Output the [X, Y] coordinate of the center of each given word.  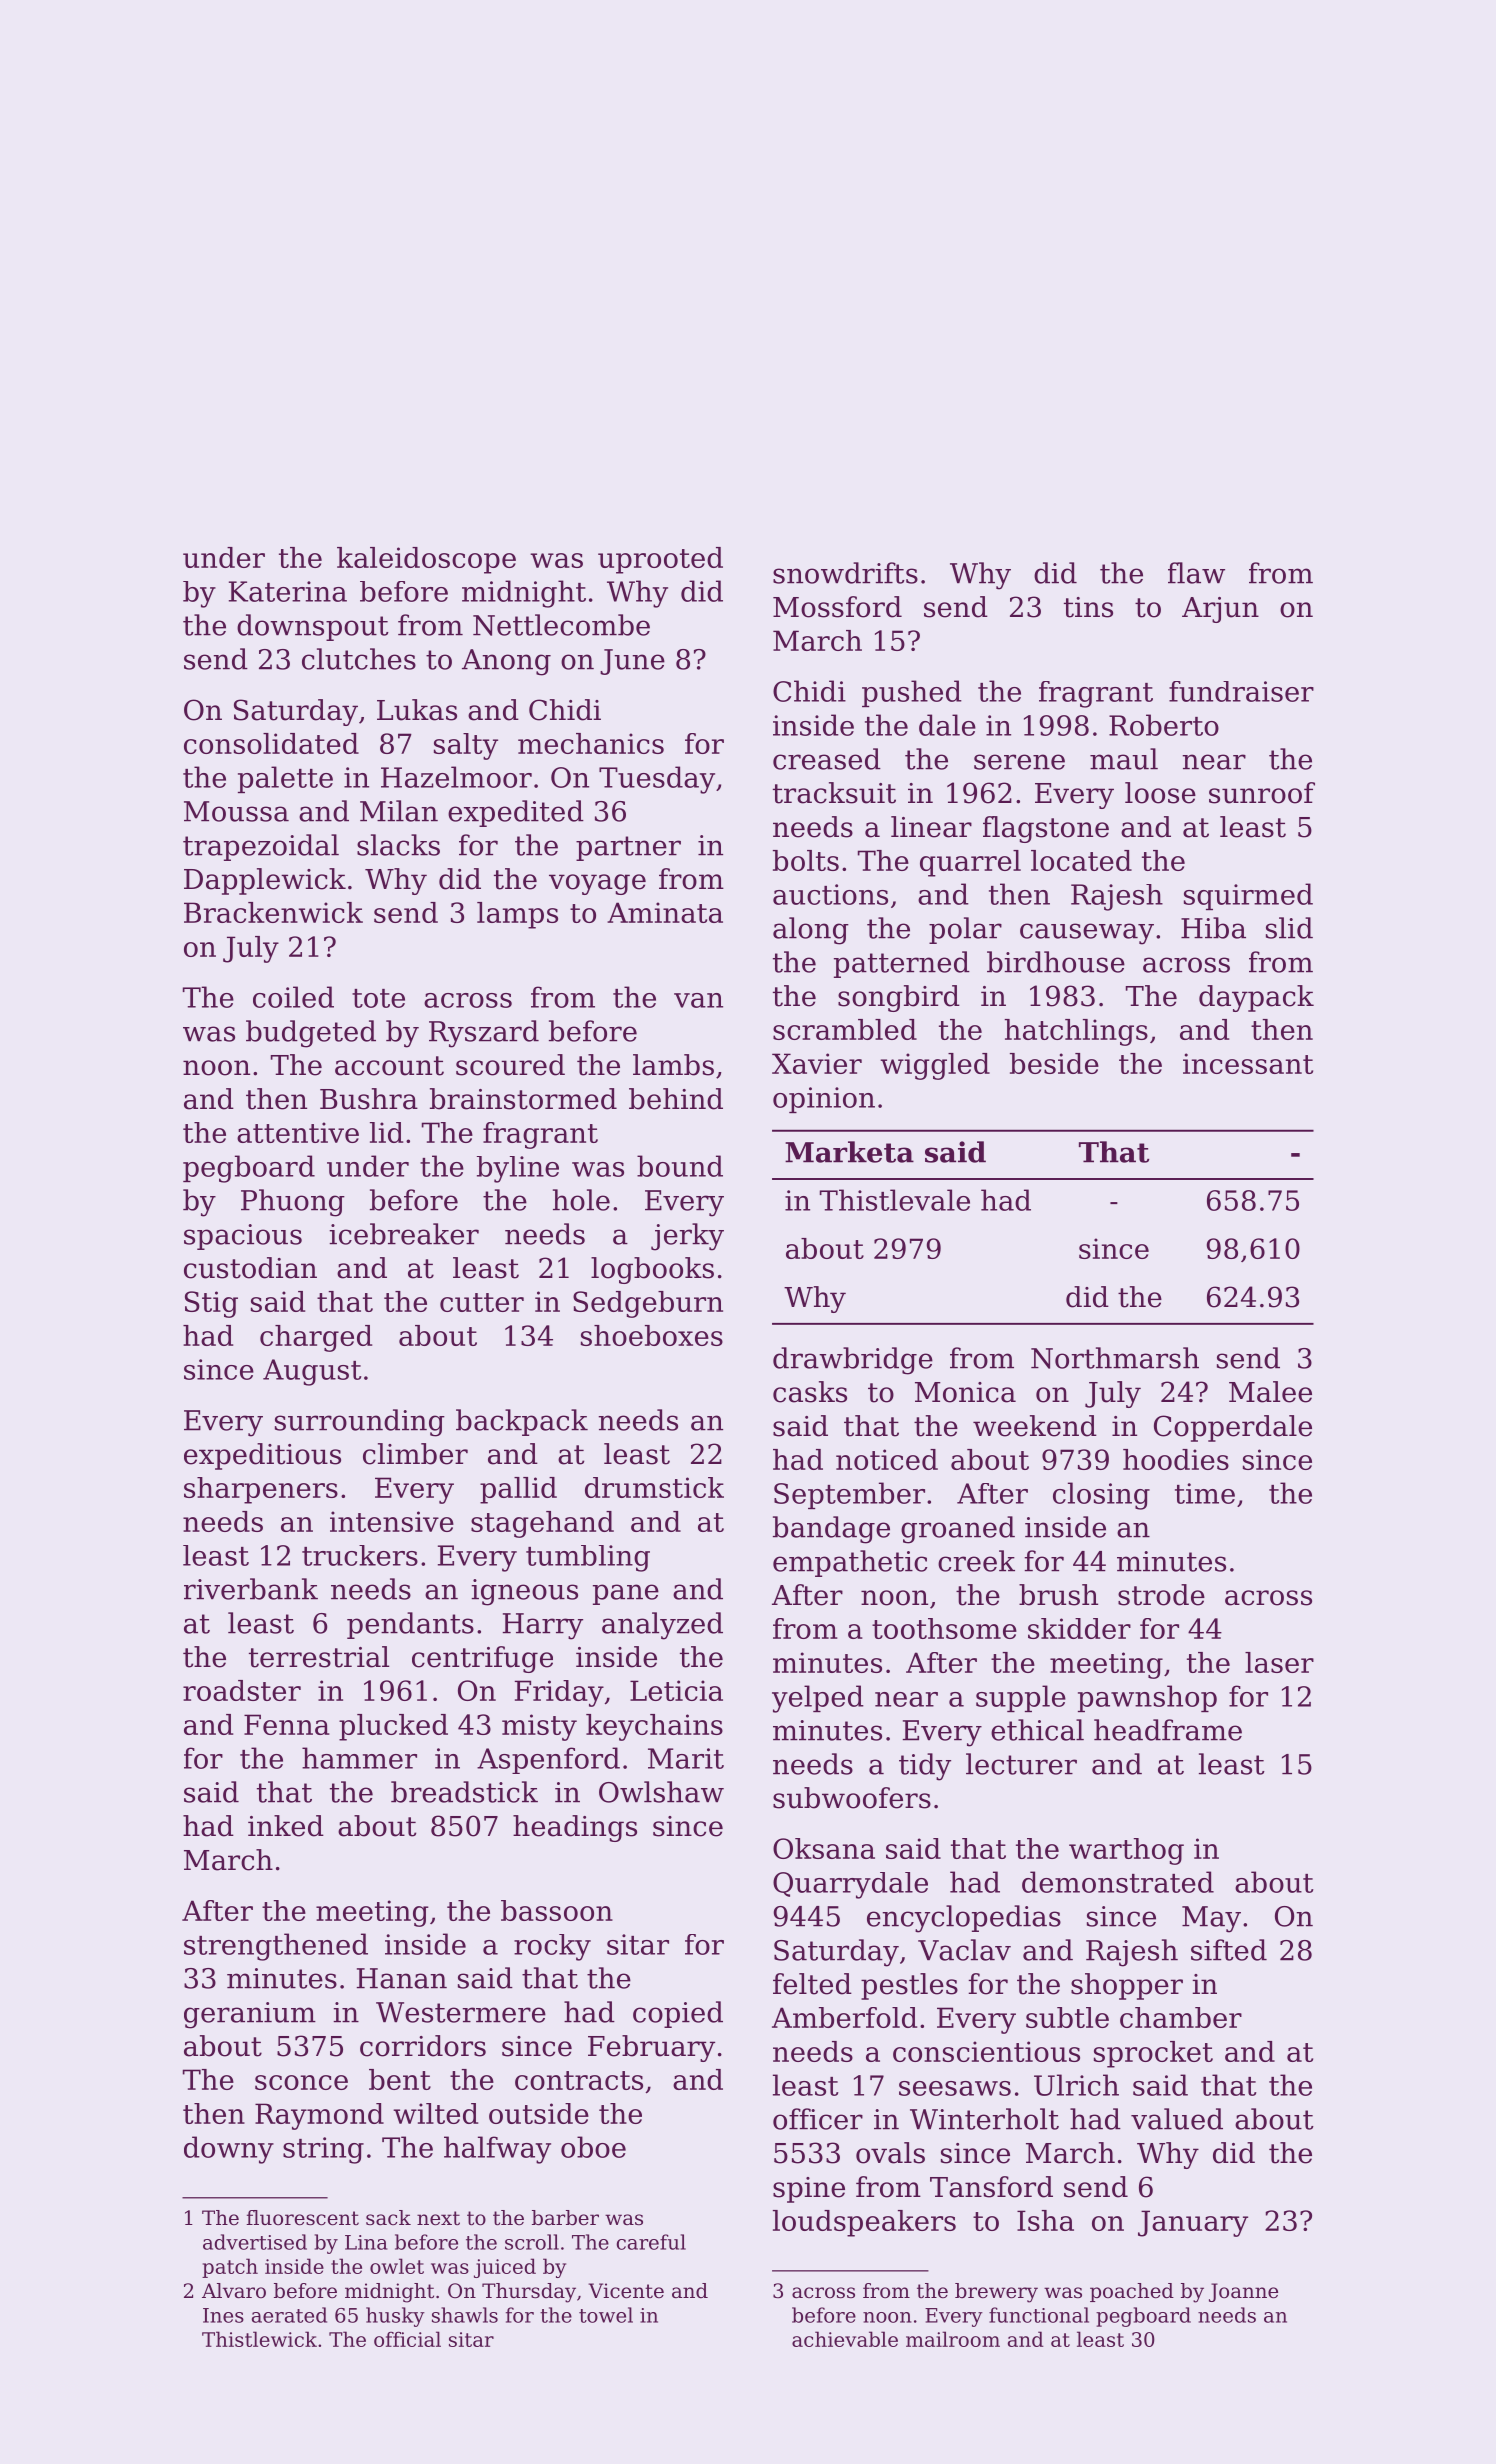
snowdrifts [845, 573]
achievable [845, 2339]
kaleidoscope [426, 560]
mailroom [953, 2339]
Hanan [402, 1978]
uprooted [660, 560]
